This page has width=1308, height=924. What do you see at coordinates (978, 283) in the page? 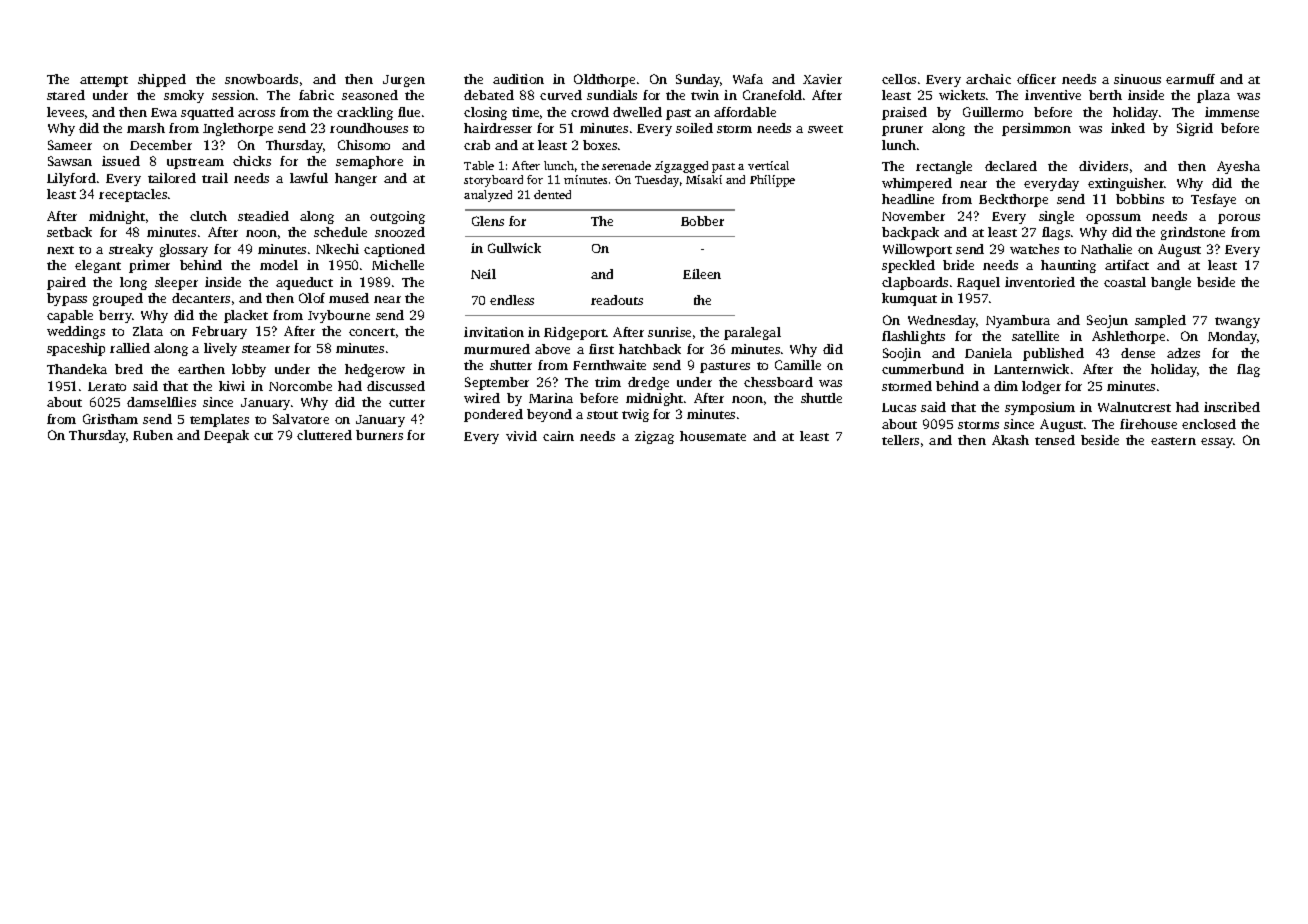
I see `Raquel` at bounding box center [978, 283].
